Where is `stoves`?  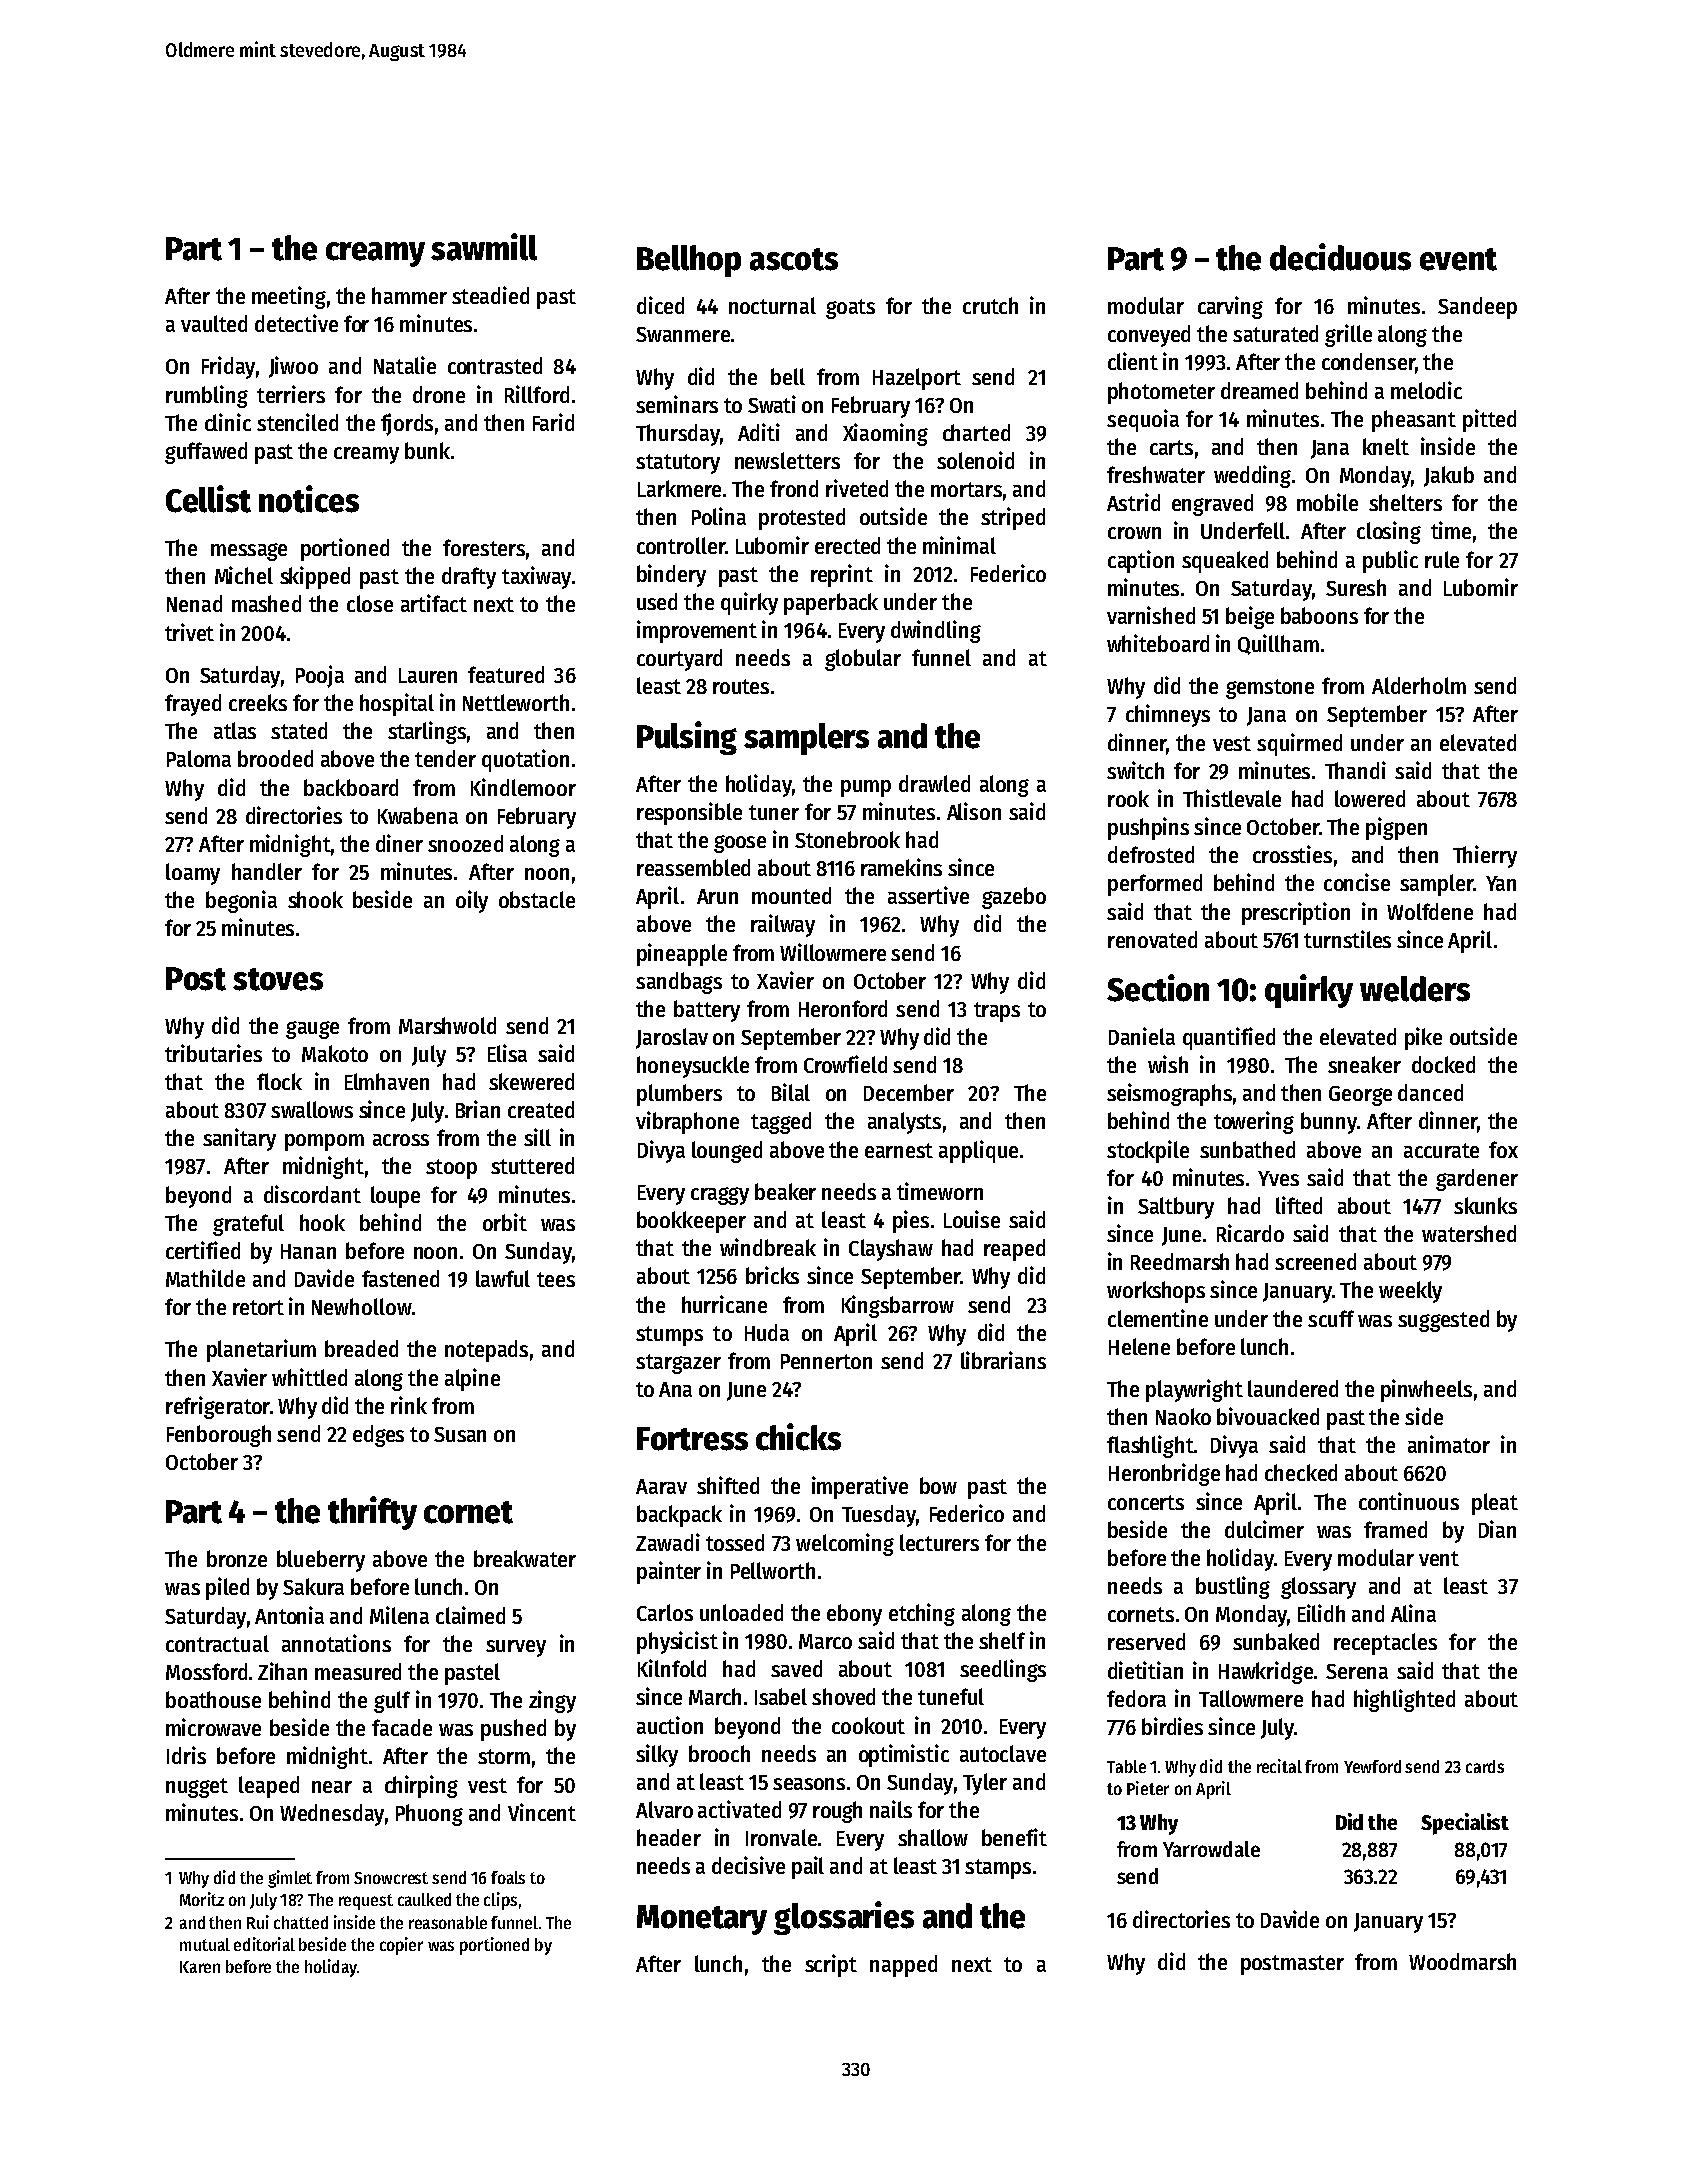
stoves is located at coordinates (278, 979).
